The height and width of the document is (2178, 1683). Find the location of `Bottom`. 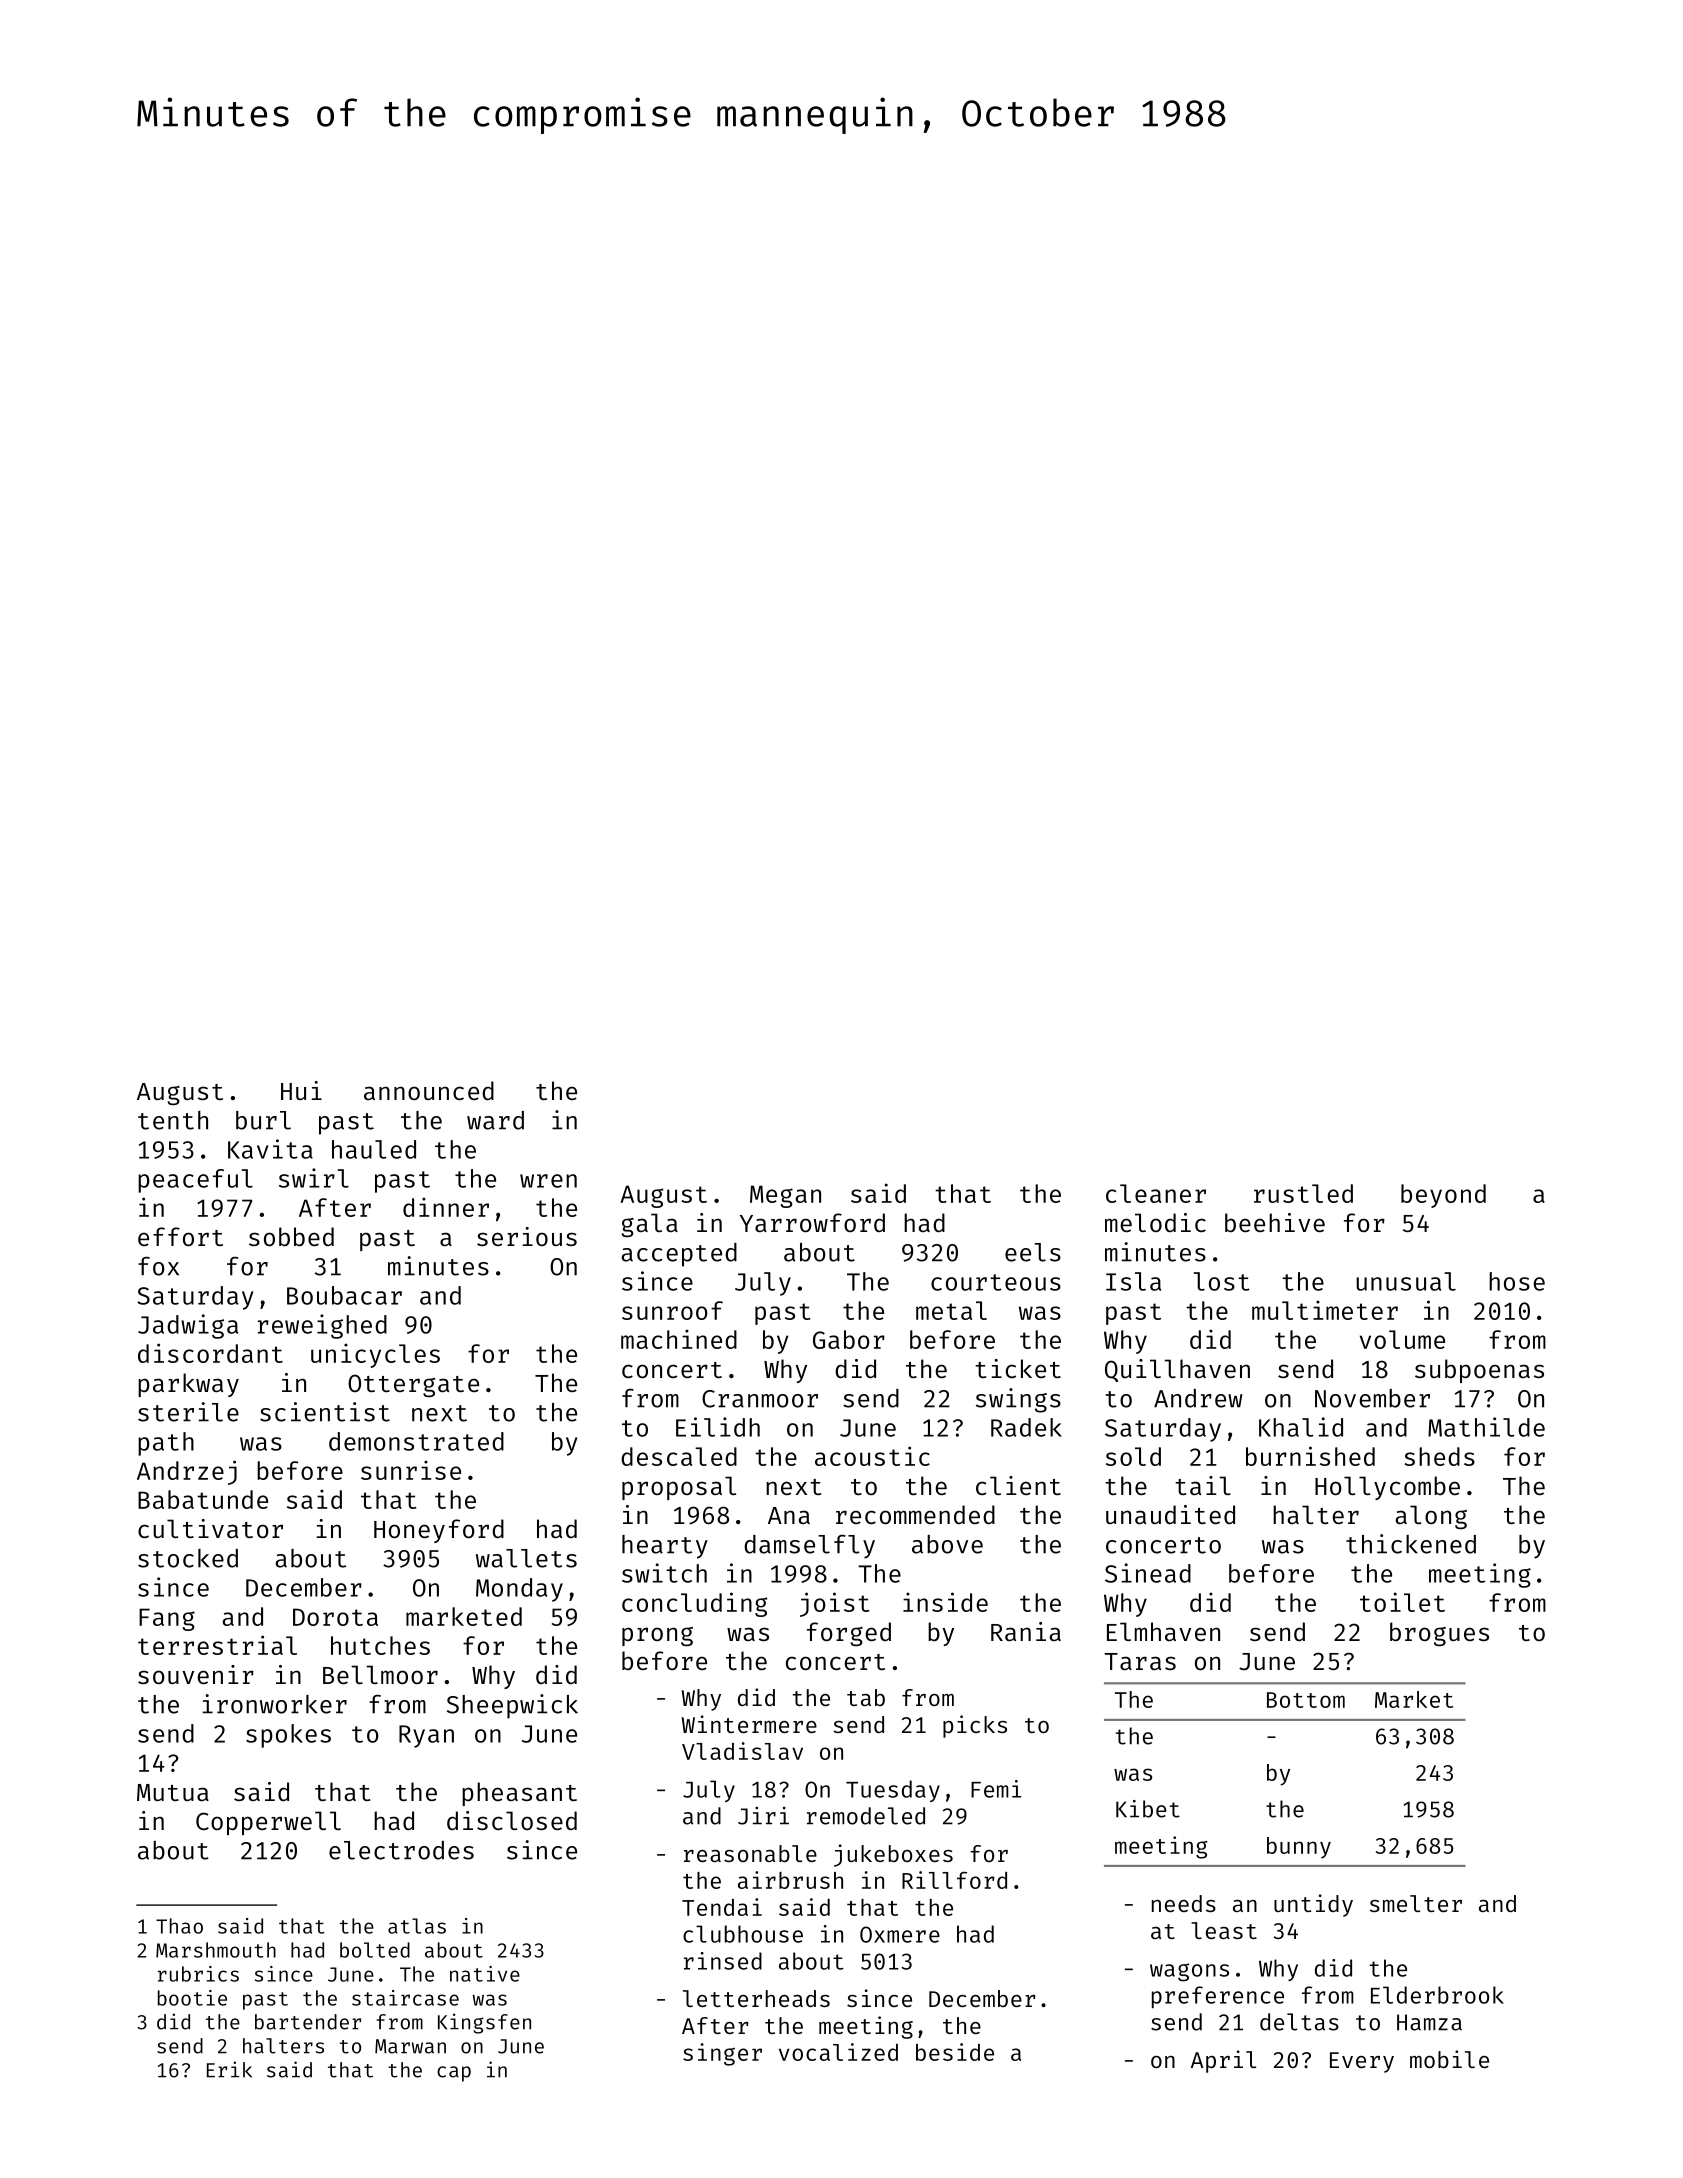

Bottom is located at coordinates (1306, 1700).
